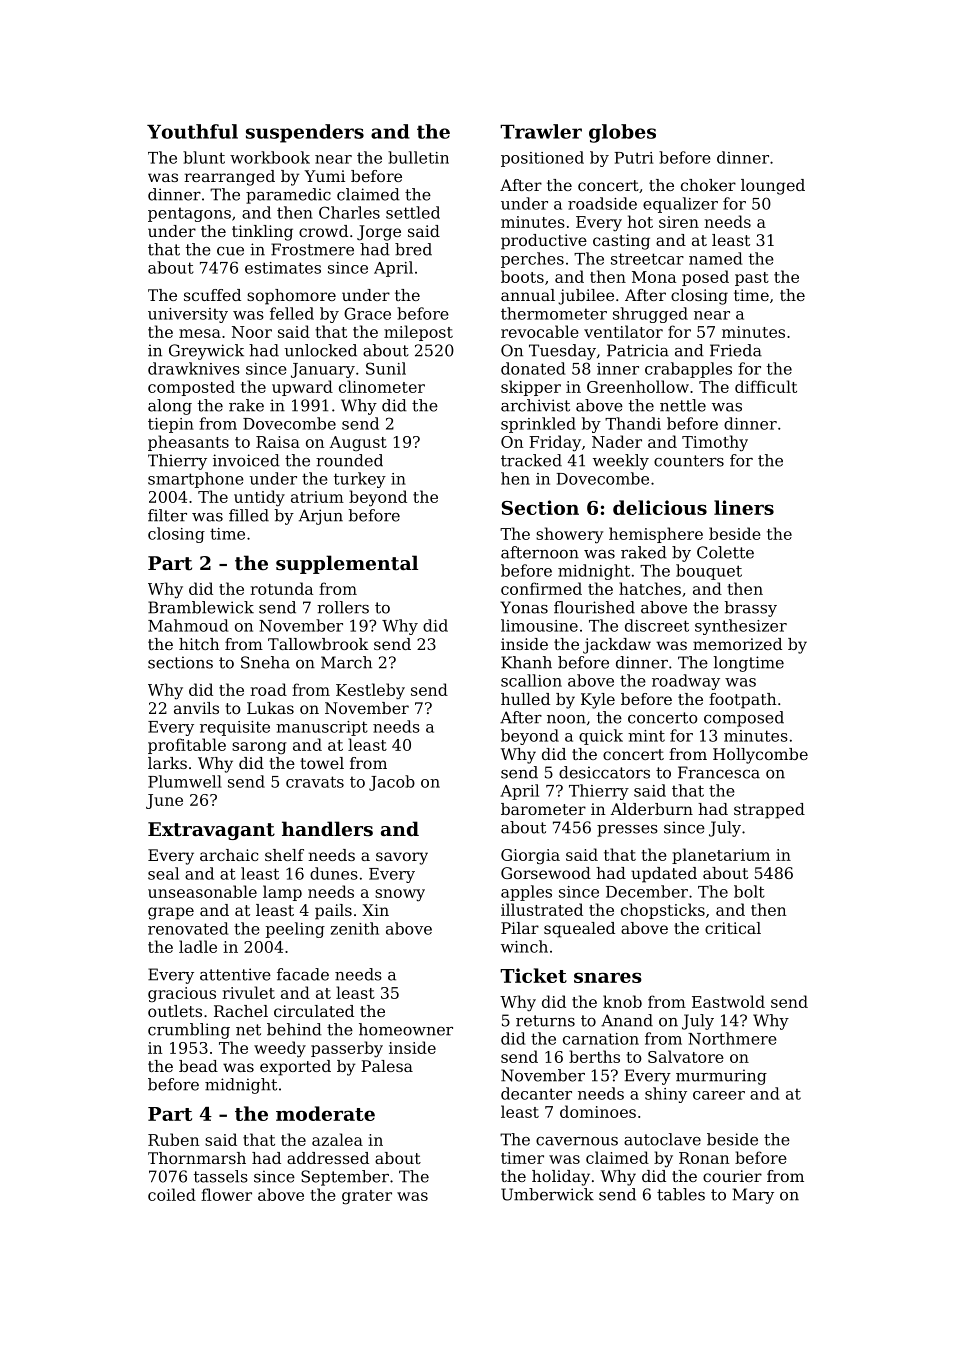 The height and width of the image is (1356, 956). Describe the element at coordinates (520, 928) in the image. I see `Pilar` at that location.
